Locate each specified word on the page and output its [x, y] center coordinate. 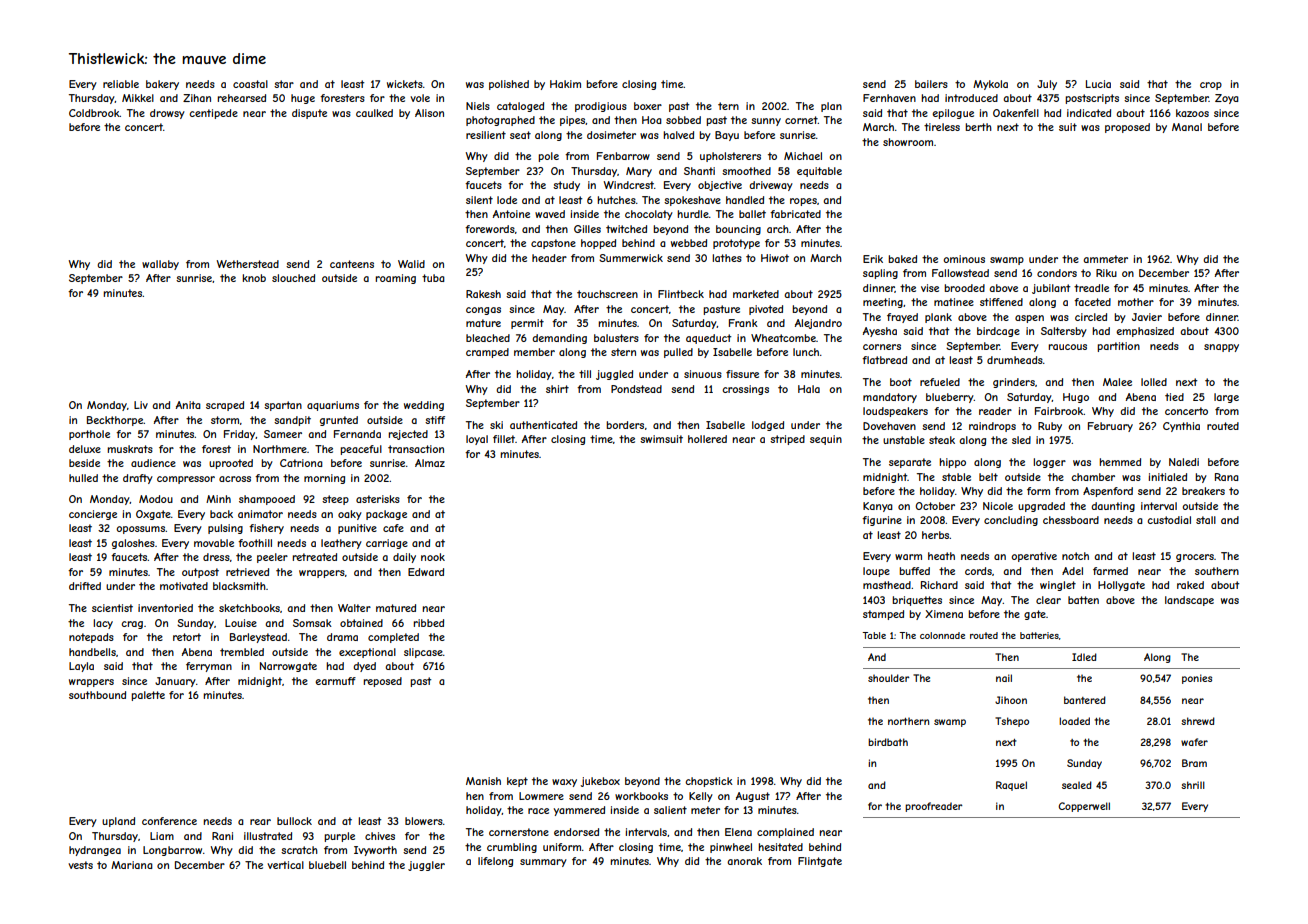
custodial [1169, 520]
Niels [478, 106]
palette [148, 696]
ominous [964, 259]
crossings [745, 390]
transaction [416, 449]
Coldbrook [94, 113]
